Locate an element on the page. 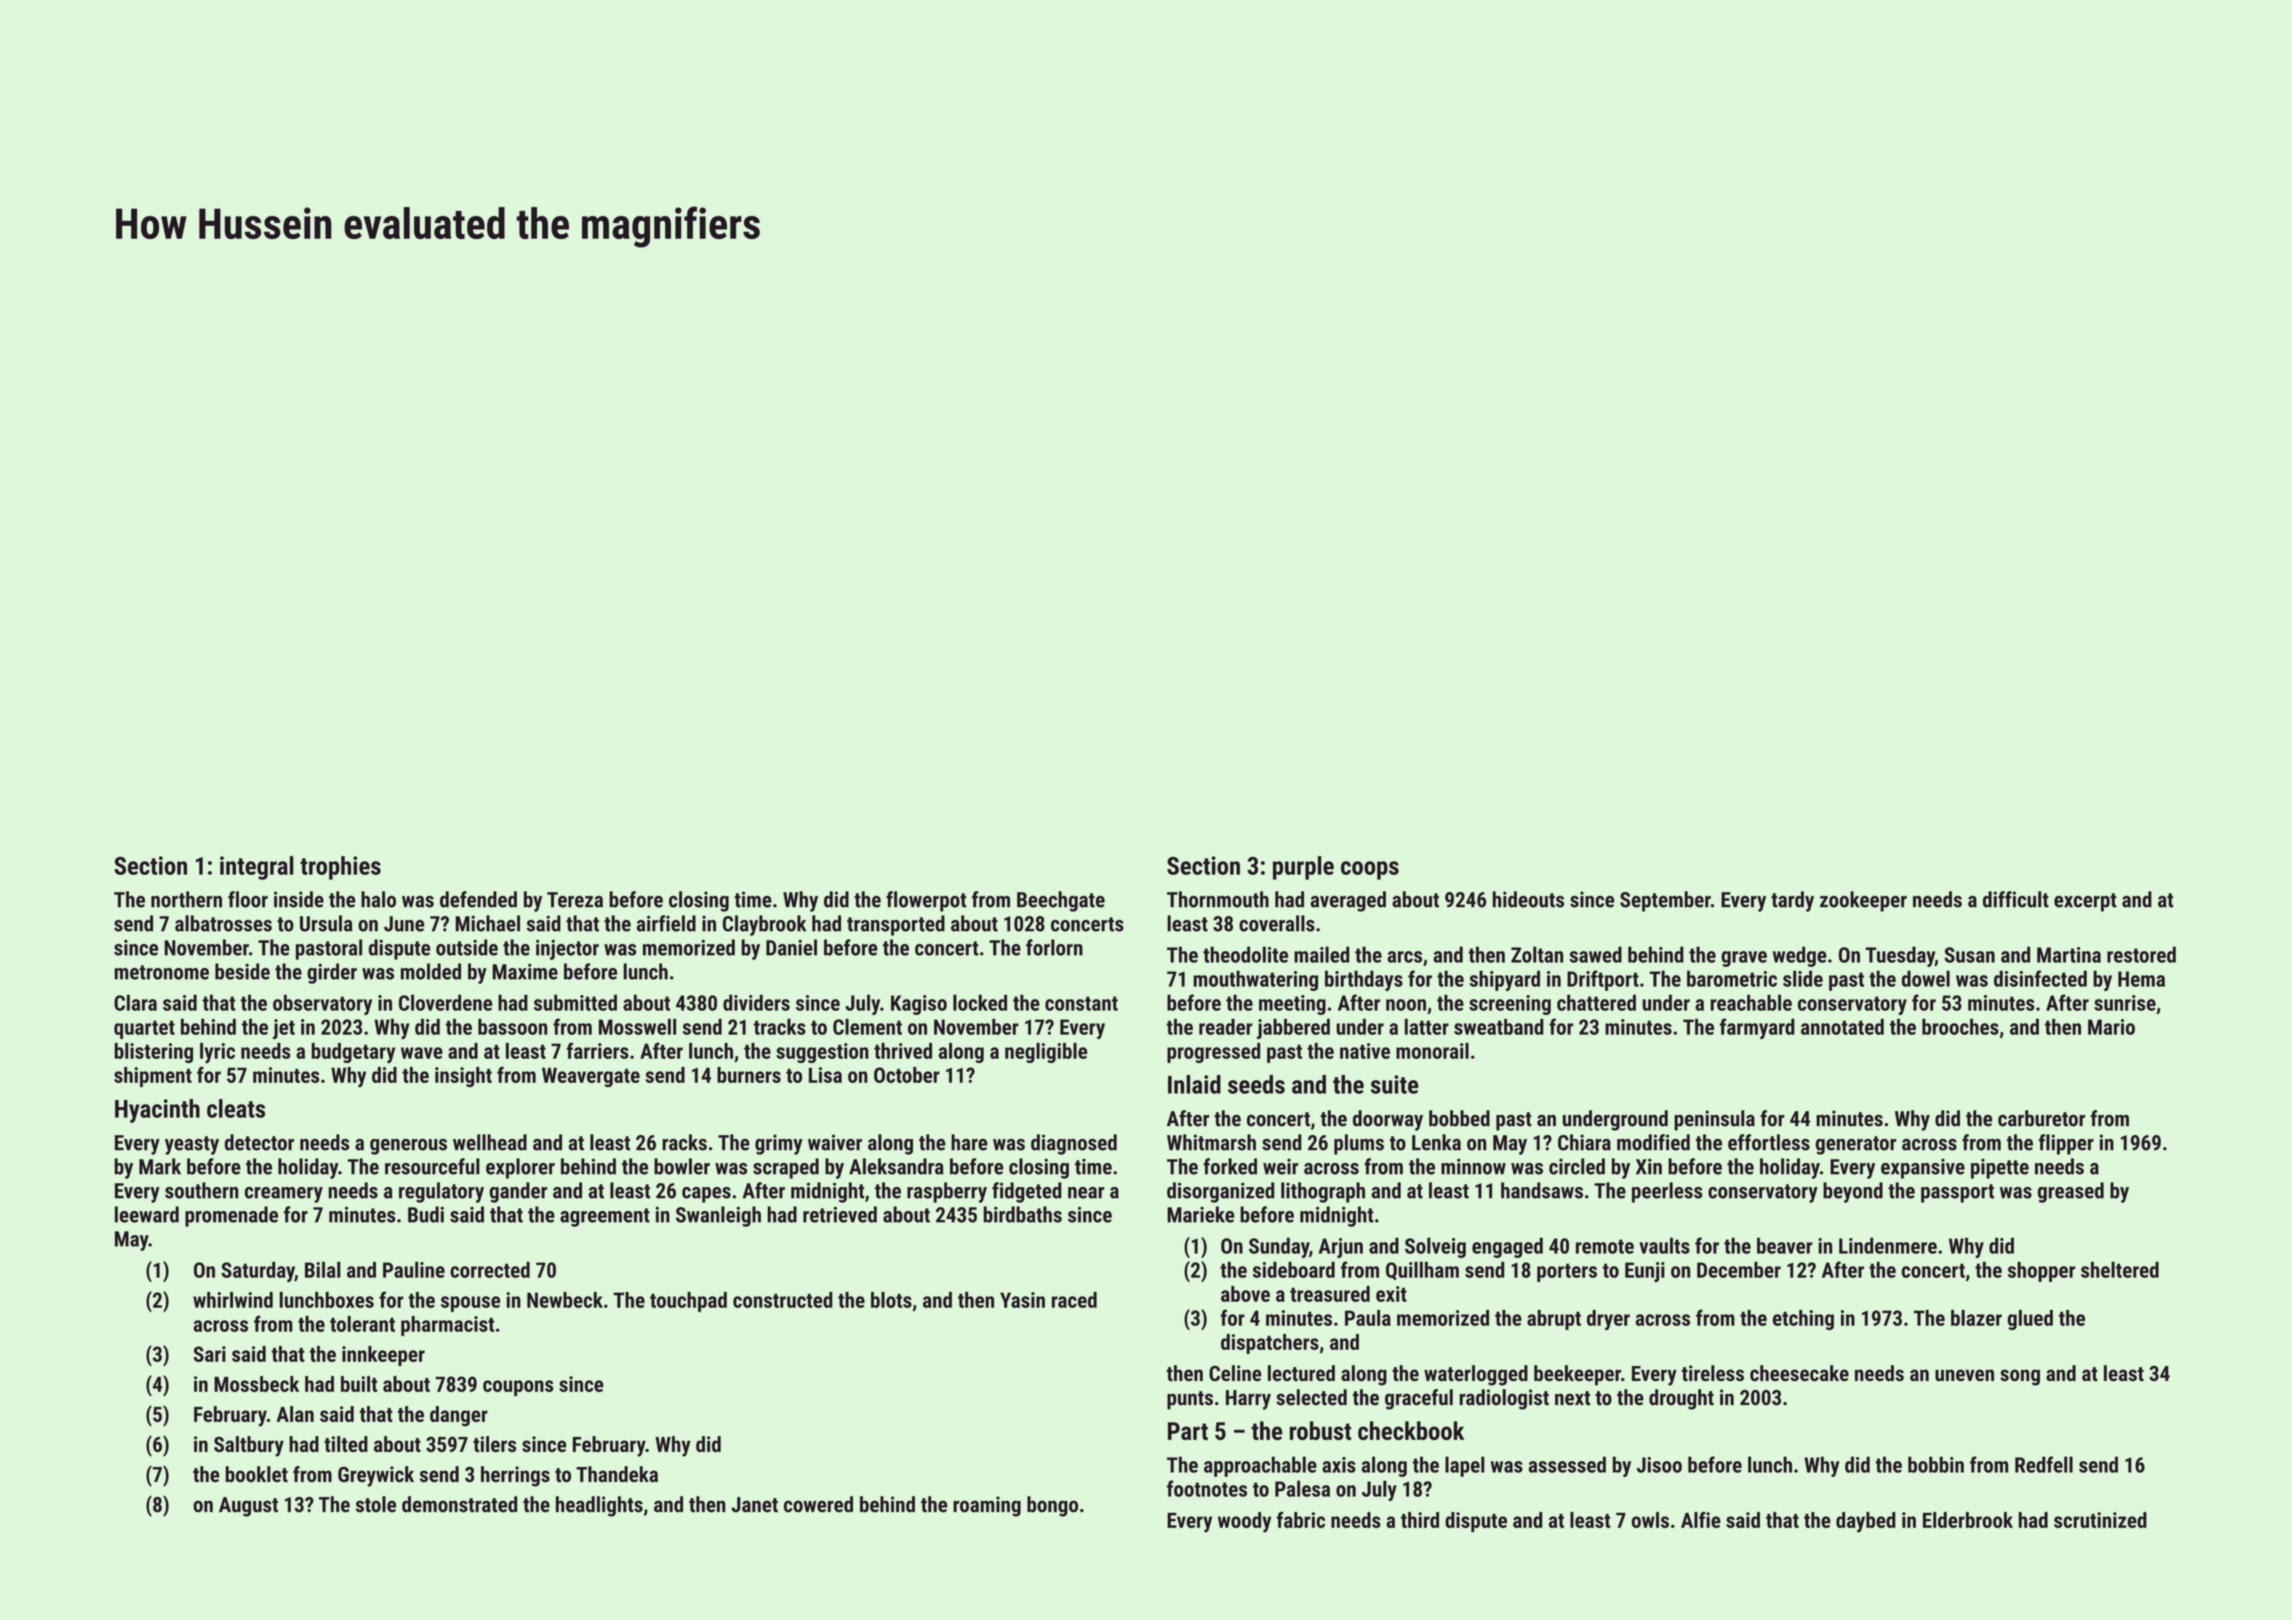 This page has height=1620, width=2292. coops is located at coordinates (1370, 870).
